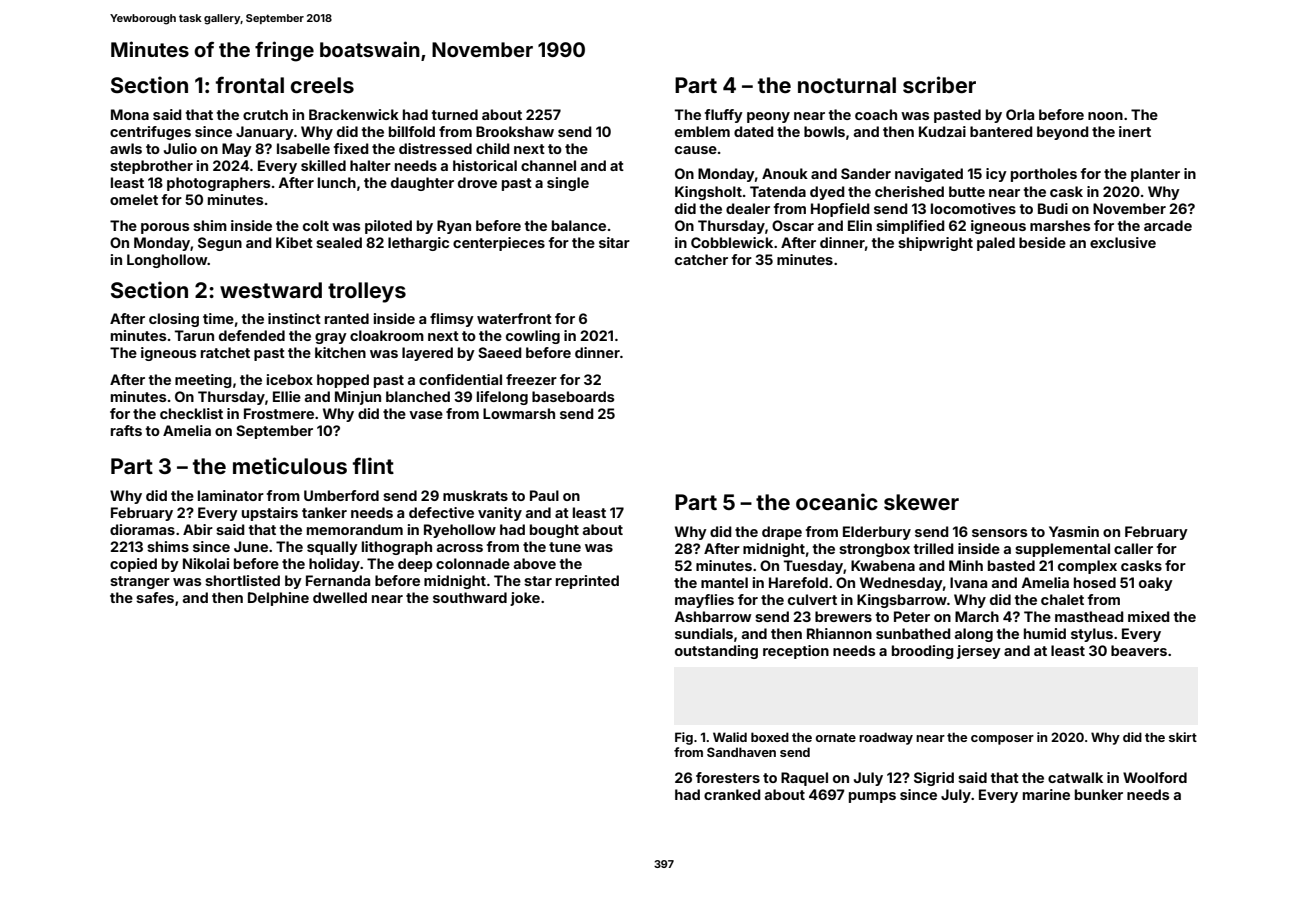  What do you see at coordinates (939, 84) in the image?
I see `scriber` at bounding box center [939, 84].
